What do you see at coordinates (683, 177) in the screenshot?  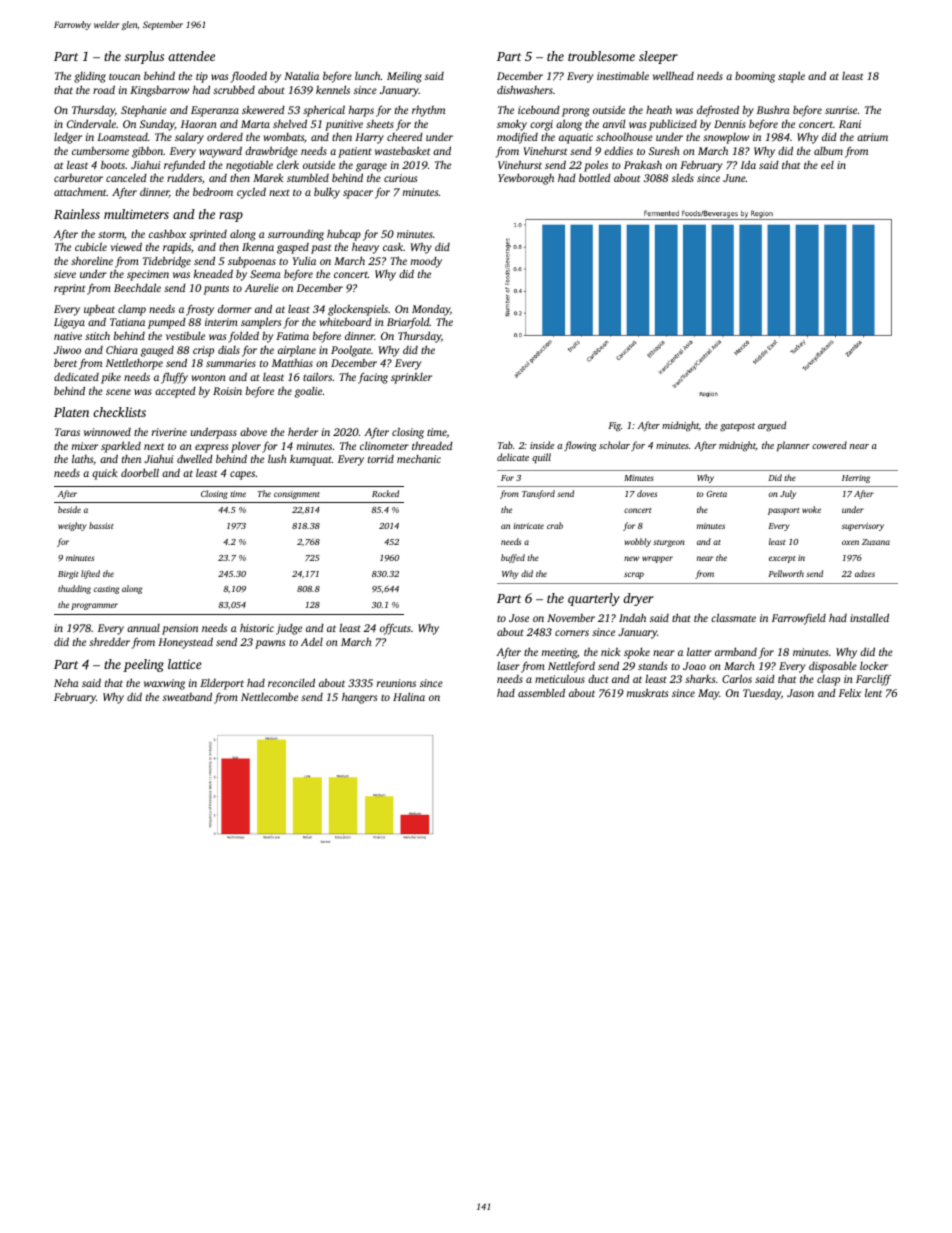 I see `sleds` at bounding box center [683, 177].
